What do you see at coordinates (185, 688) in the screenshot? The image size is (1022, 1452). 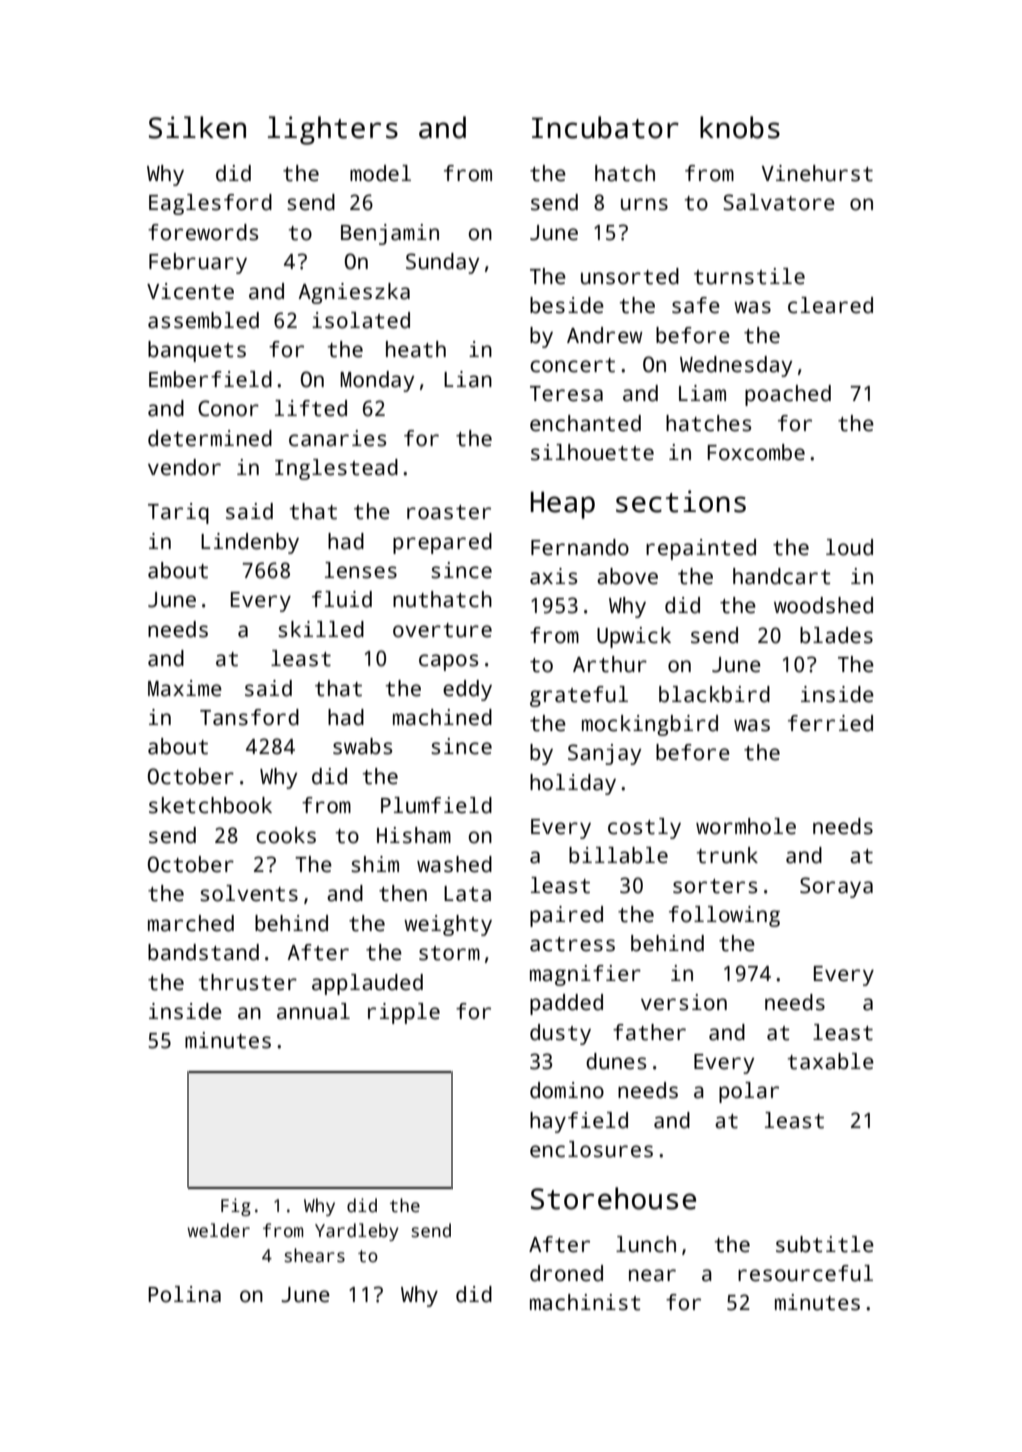 I see `Maxime` at bounding box center [185, 688].
